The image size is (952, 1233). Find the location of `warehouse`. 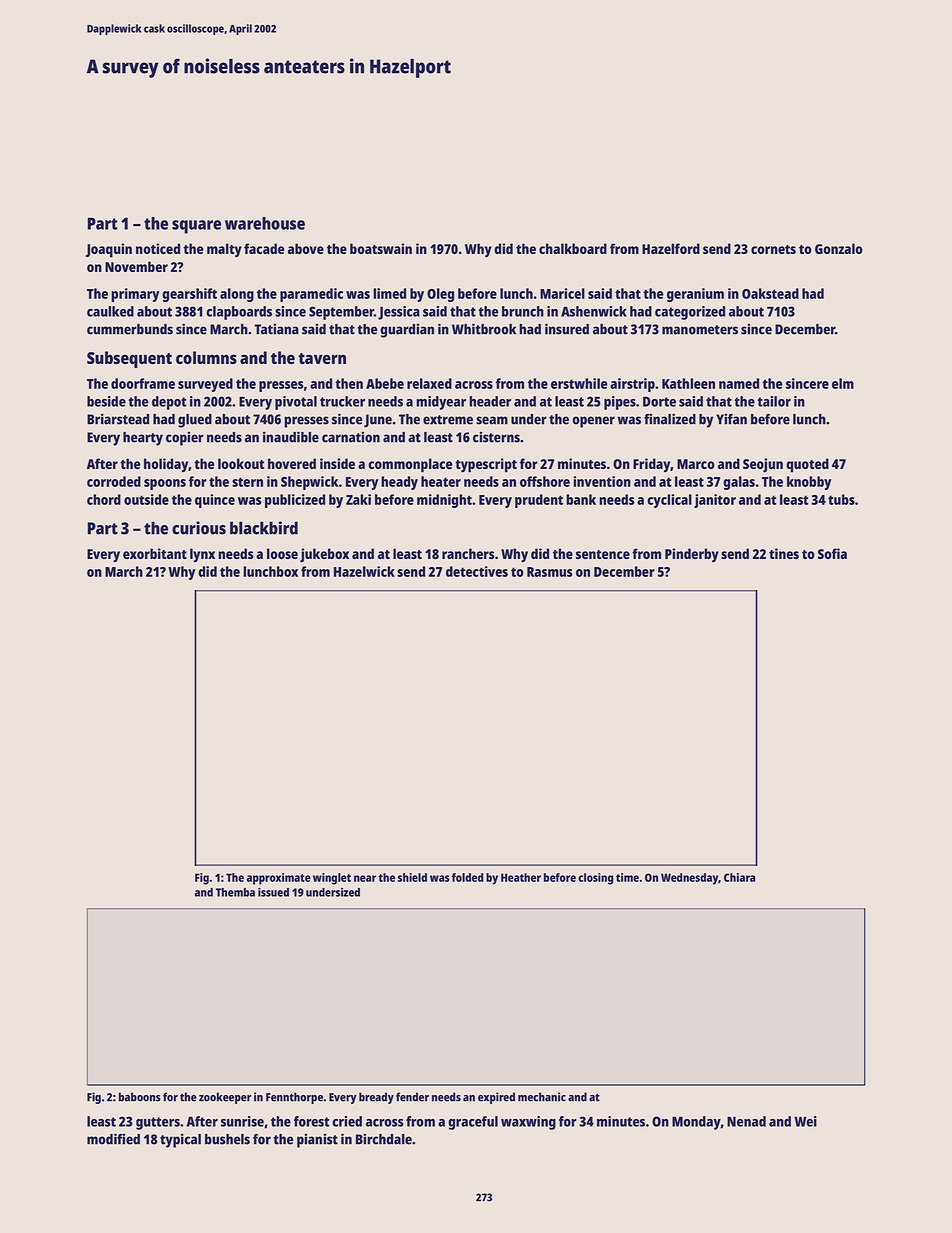

warehouse is located at coordinates (265, 223).
